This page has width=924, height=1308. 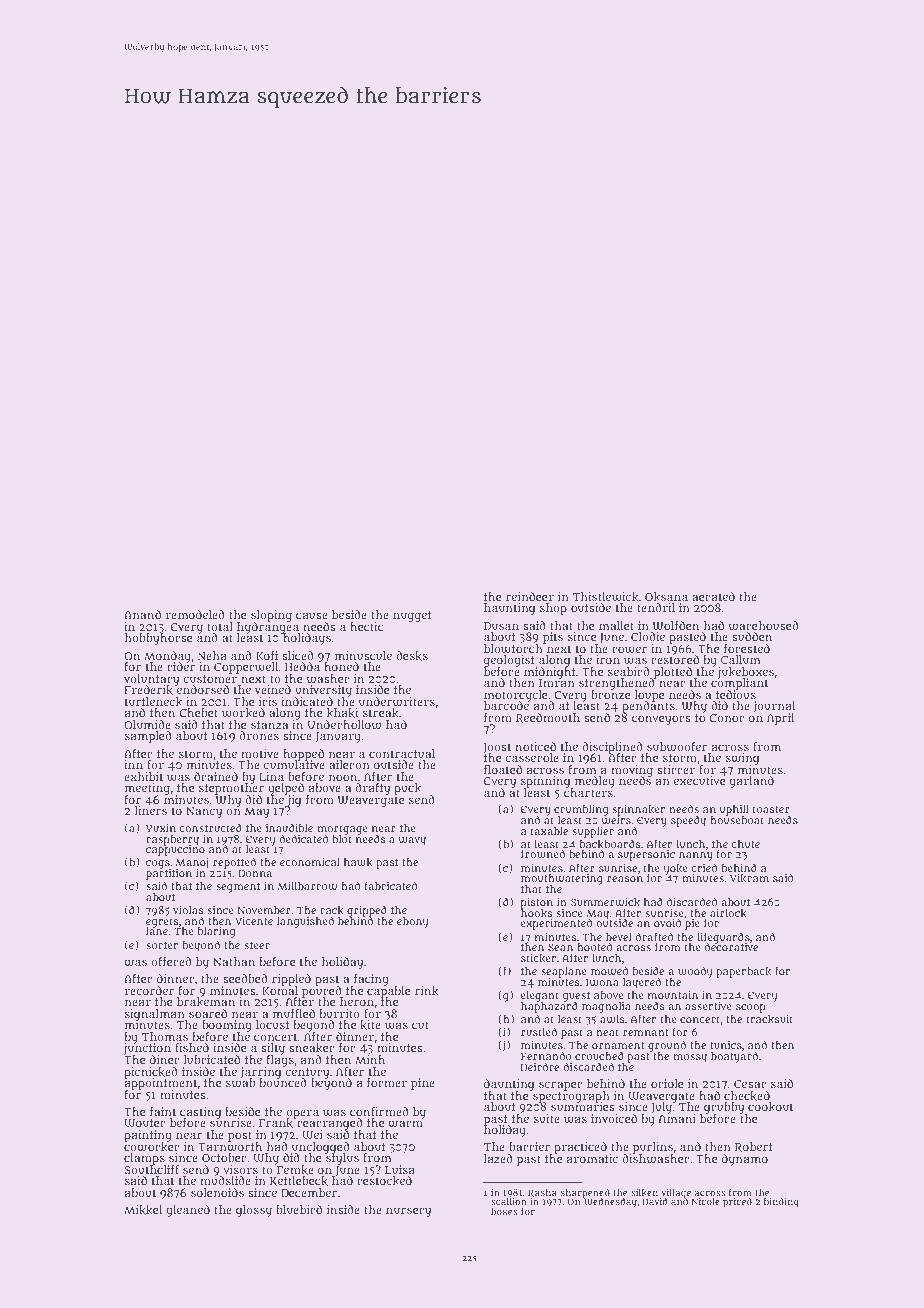 What do you see at coordinates (561, 1086) in the page?
I see `scraper` at bounding box center [561, 1086].
